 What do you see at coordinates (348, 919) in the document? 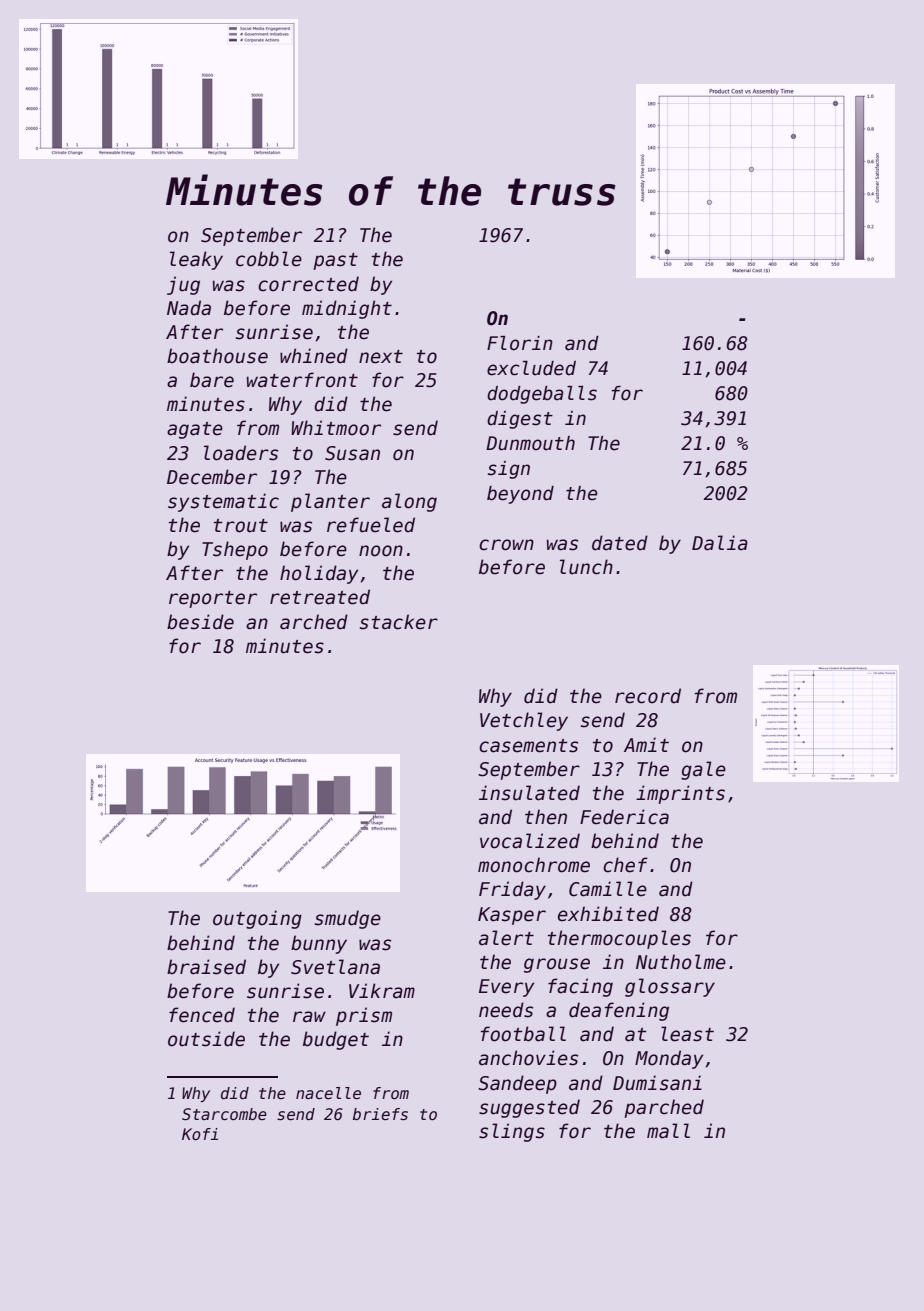
I see `smudge` at bounding box center [348, 919].
